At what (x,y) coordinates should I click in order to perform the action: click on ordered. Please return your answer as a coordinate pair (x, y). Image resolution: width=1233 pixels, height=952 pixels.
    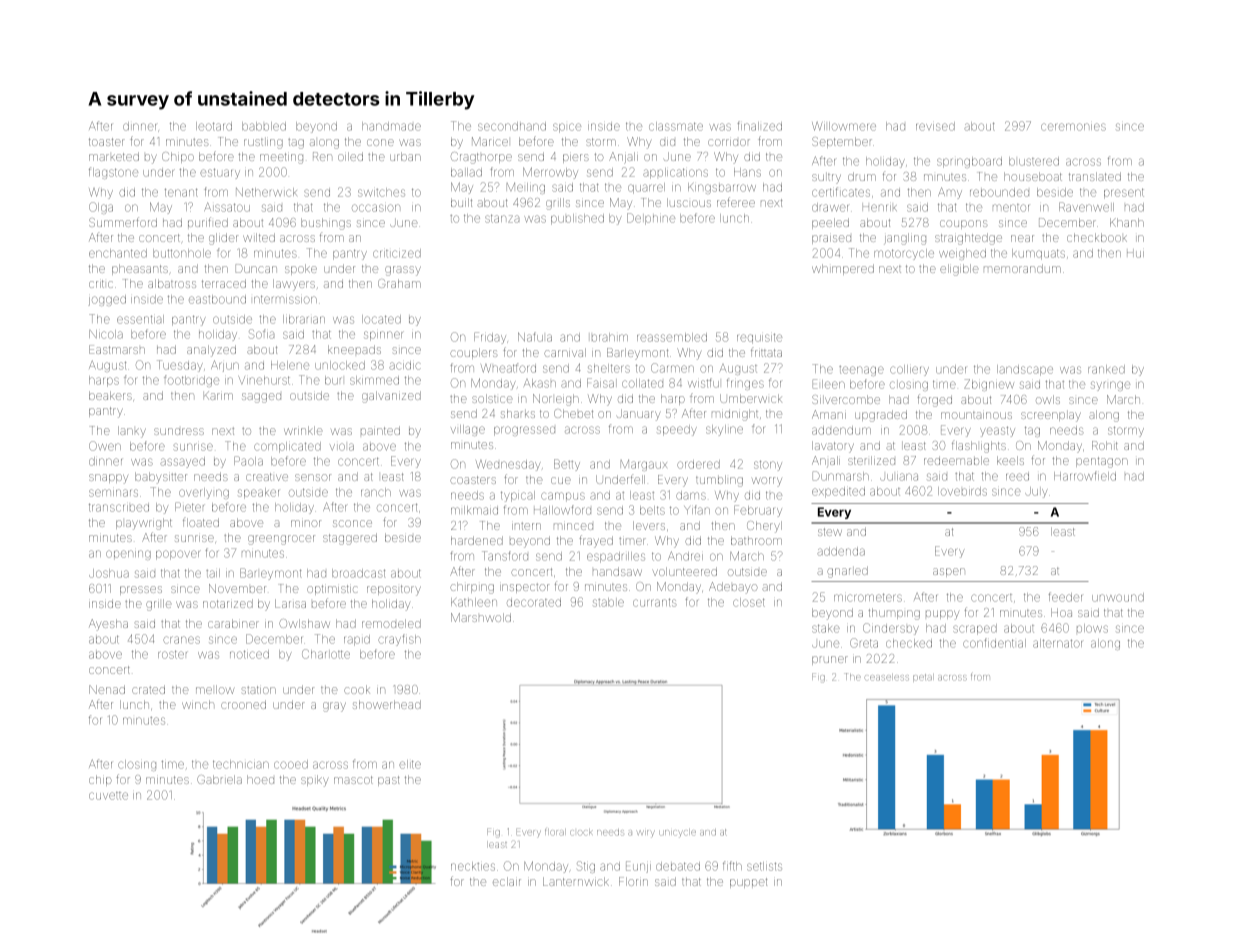
    Looking at the image, I should click on (698, 464).
